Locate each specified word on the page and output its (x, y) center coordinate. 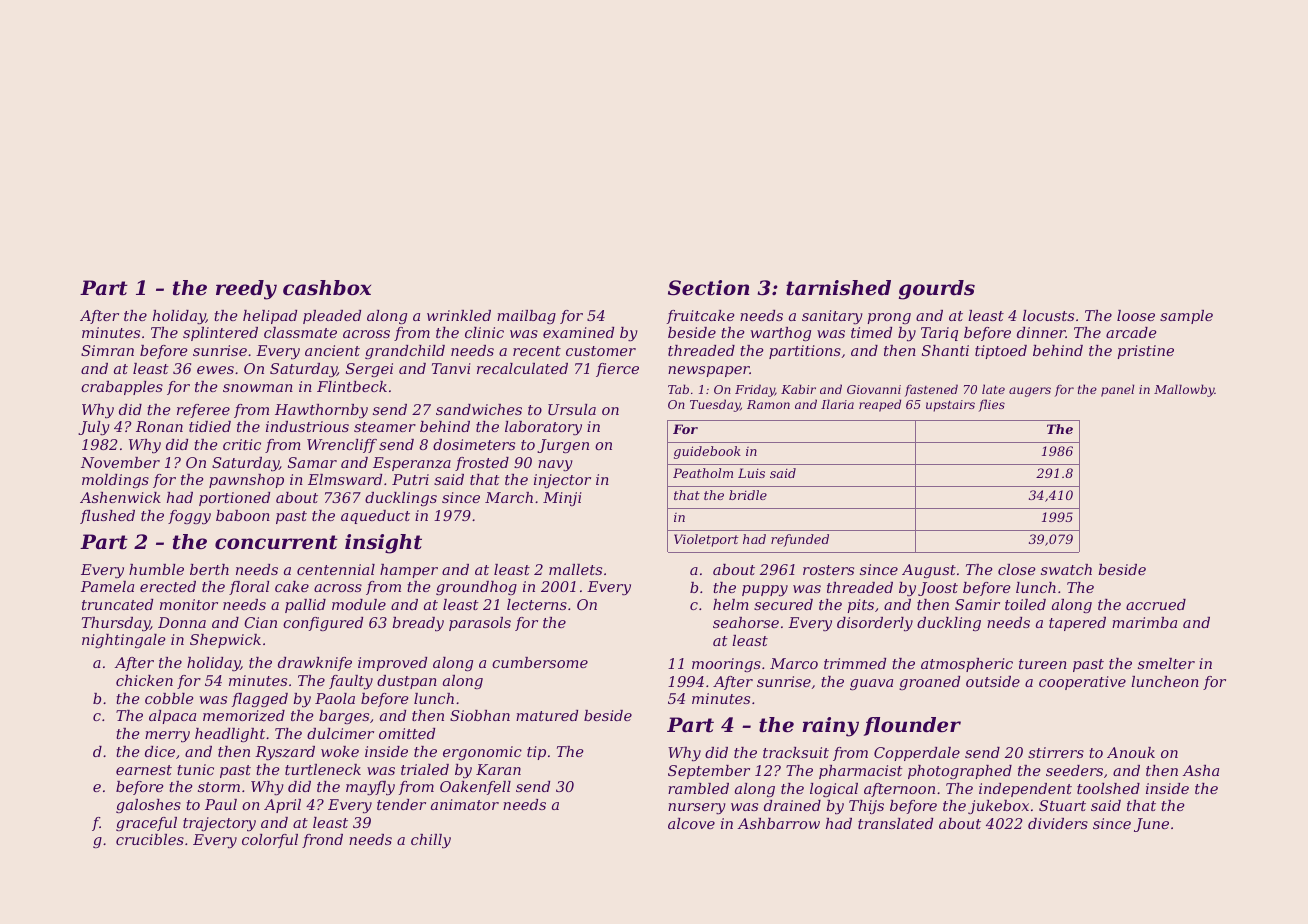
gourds (937, 290)
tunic (195, 769)
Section (709, 288)
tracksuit (796, 752)
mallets (575, 569)
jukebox (998, 807)
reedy (246, 290)
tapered (1077, 624)
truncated (117, 604)
